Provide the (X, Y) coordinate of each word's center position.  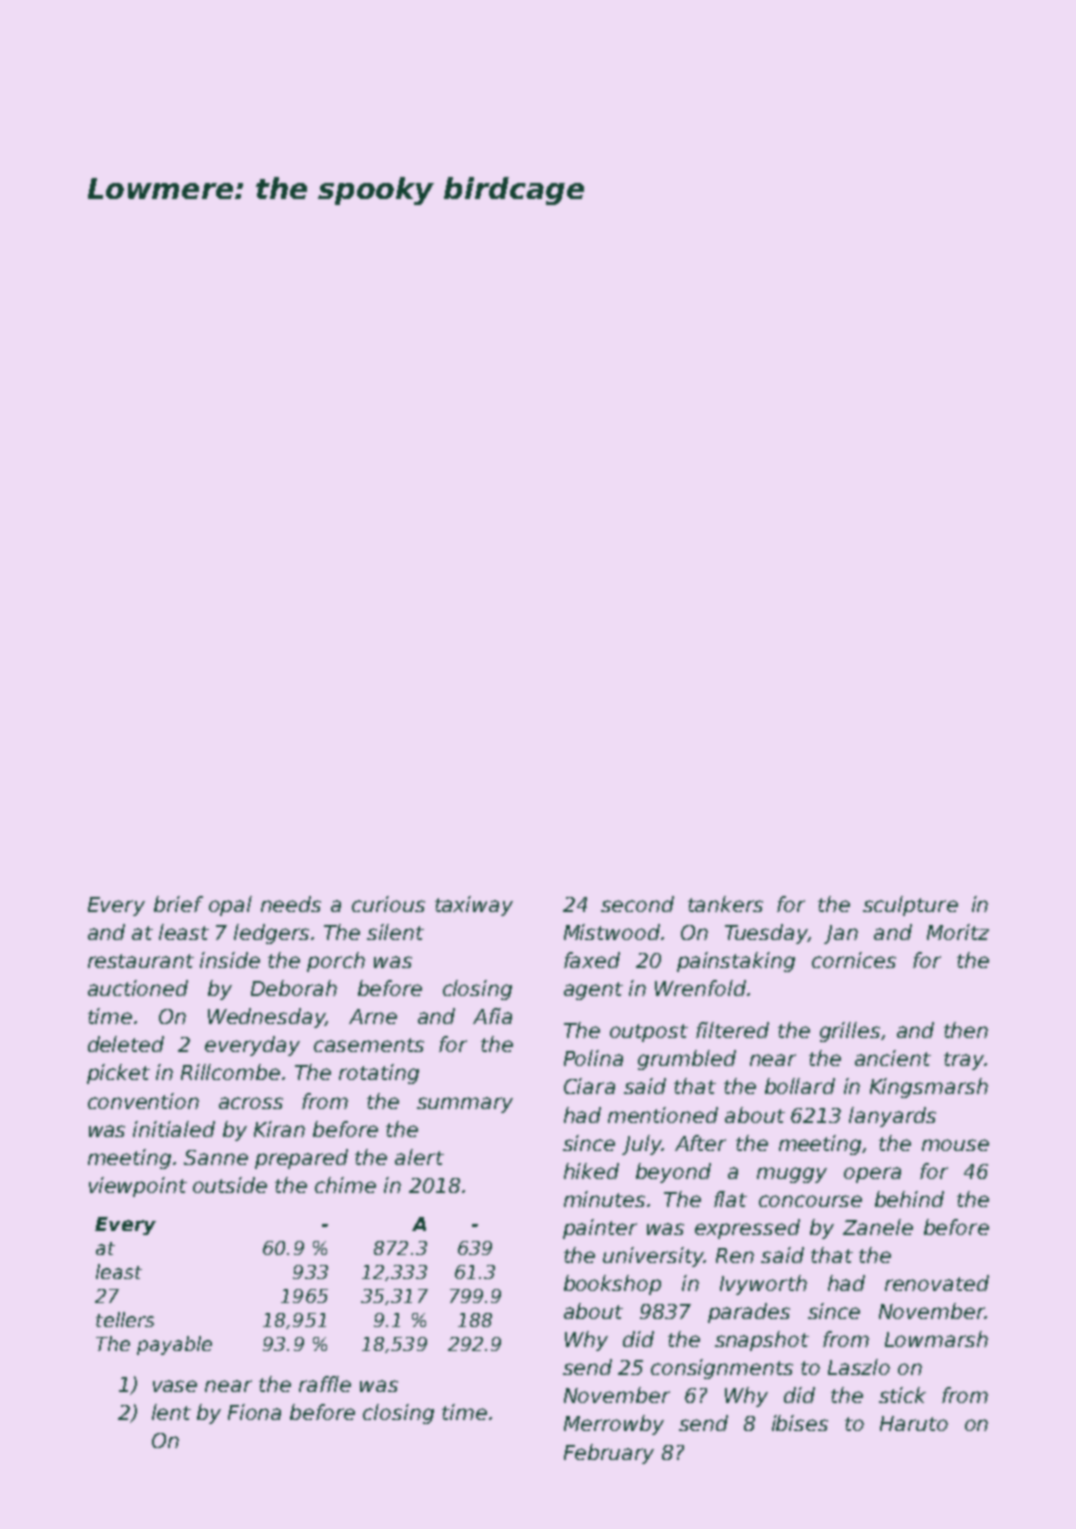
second (637, 904)
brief (178, 904)
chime (345, 1185)
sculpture (910, 906)
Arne (373, 1016)
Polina (593, 1058)
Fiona (254, 1412)
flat (730, 1199)
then (966, 1030)
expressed (747, 1229)
